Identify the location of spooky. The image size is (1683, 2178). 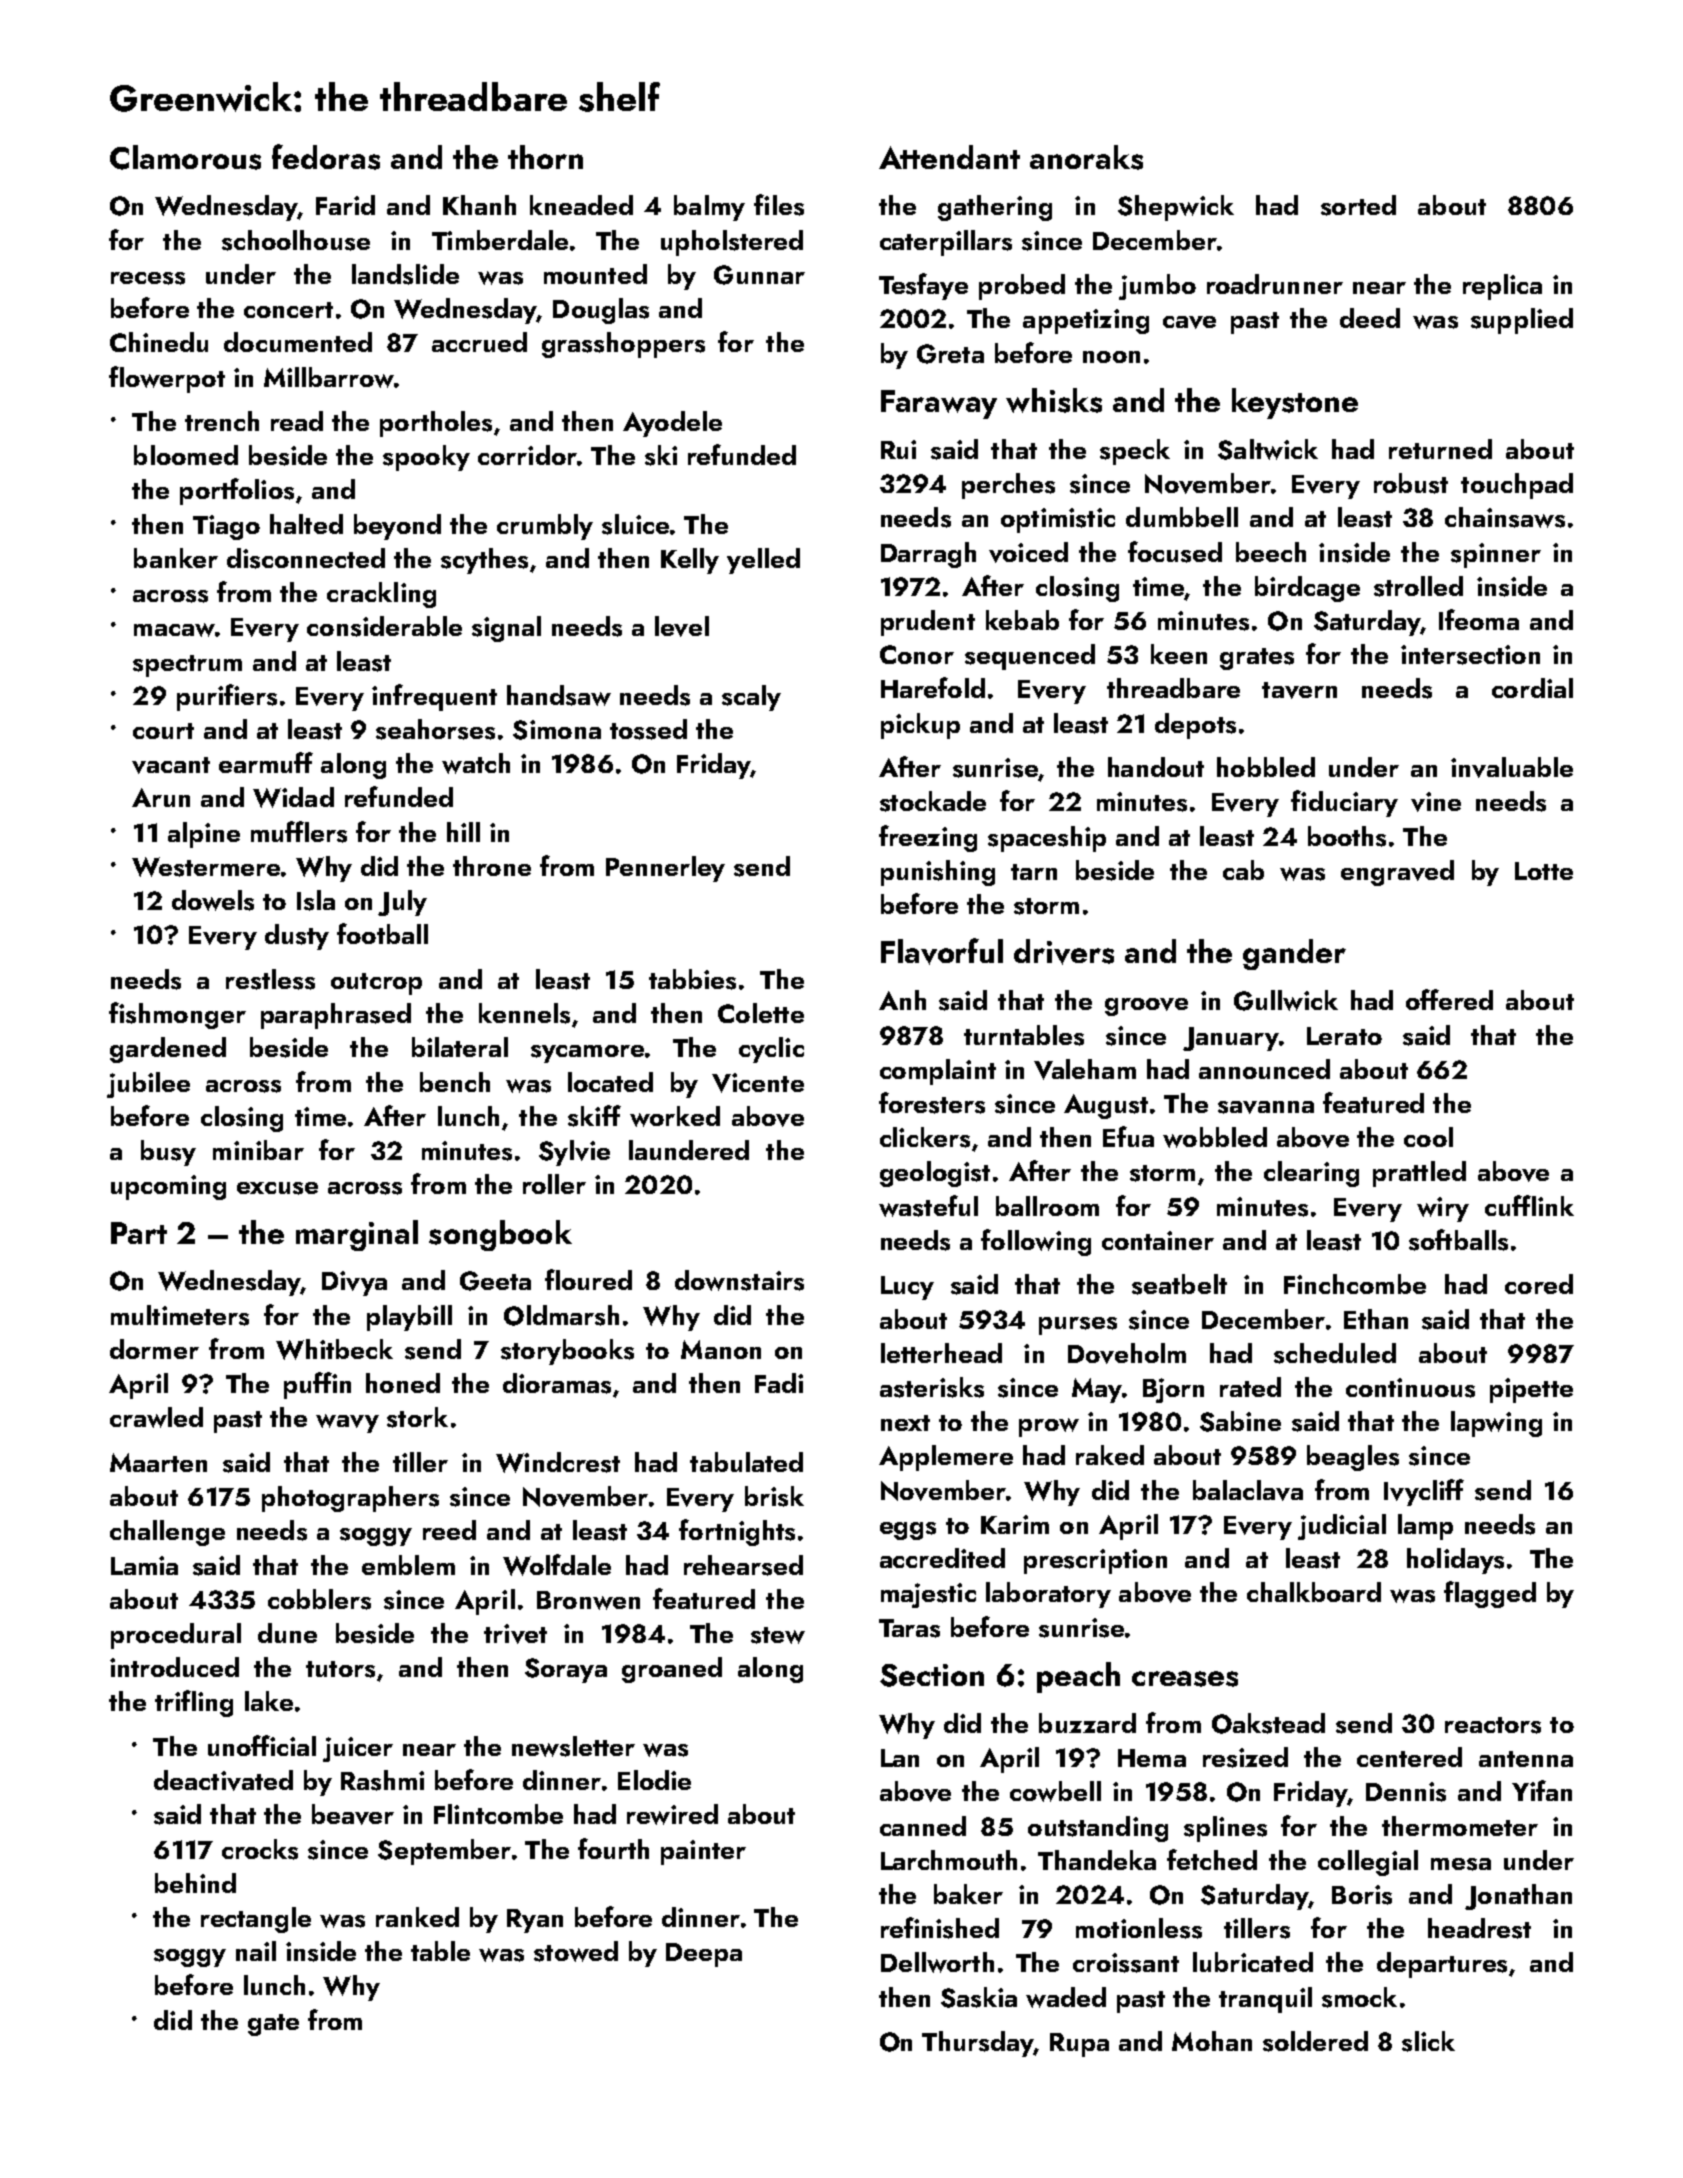
(426, 458).
